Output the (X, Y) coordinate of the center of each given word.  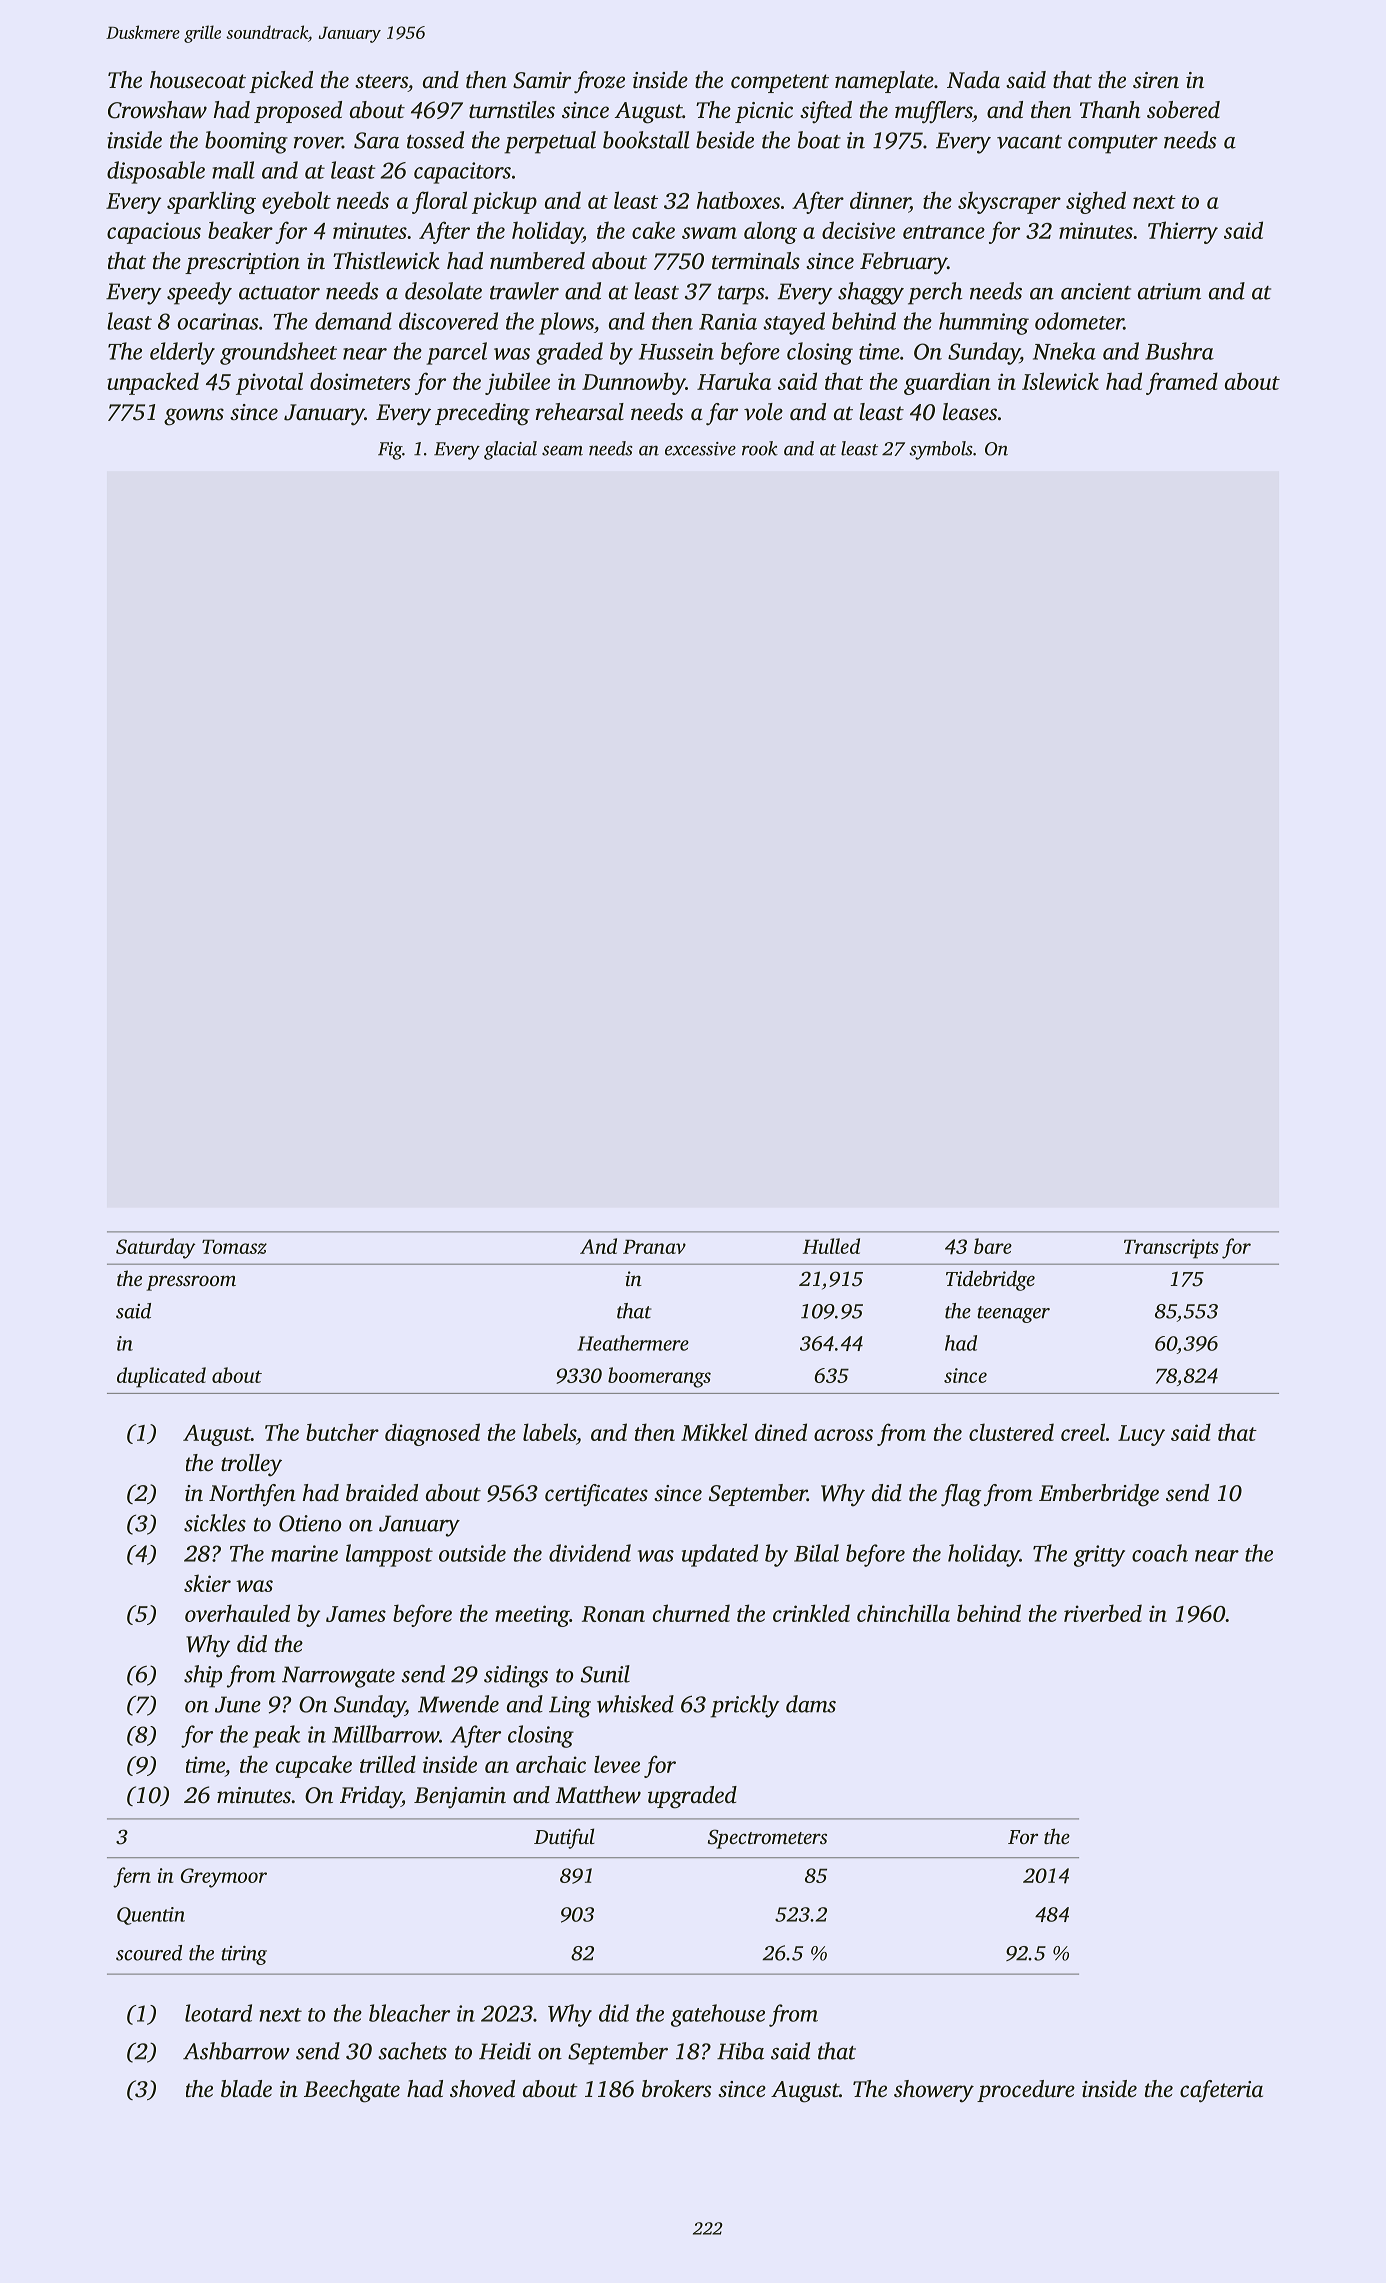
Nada (973, 79)
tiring (244, 1955)
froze (599, 82)
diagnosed (432, 1434)
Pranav (654, 1246)
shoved (482, 2089)
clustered (1011, 1432)
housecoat (198, 80)
